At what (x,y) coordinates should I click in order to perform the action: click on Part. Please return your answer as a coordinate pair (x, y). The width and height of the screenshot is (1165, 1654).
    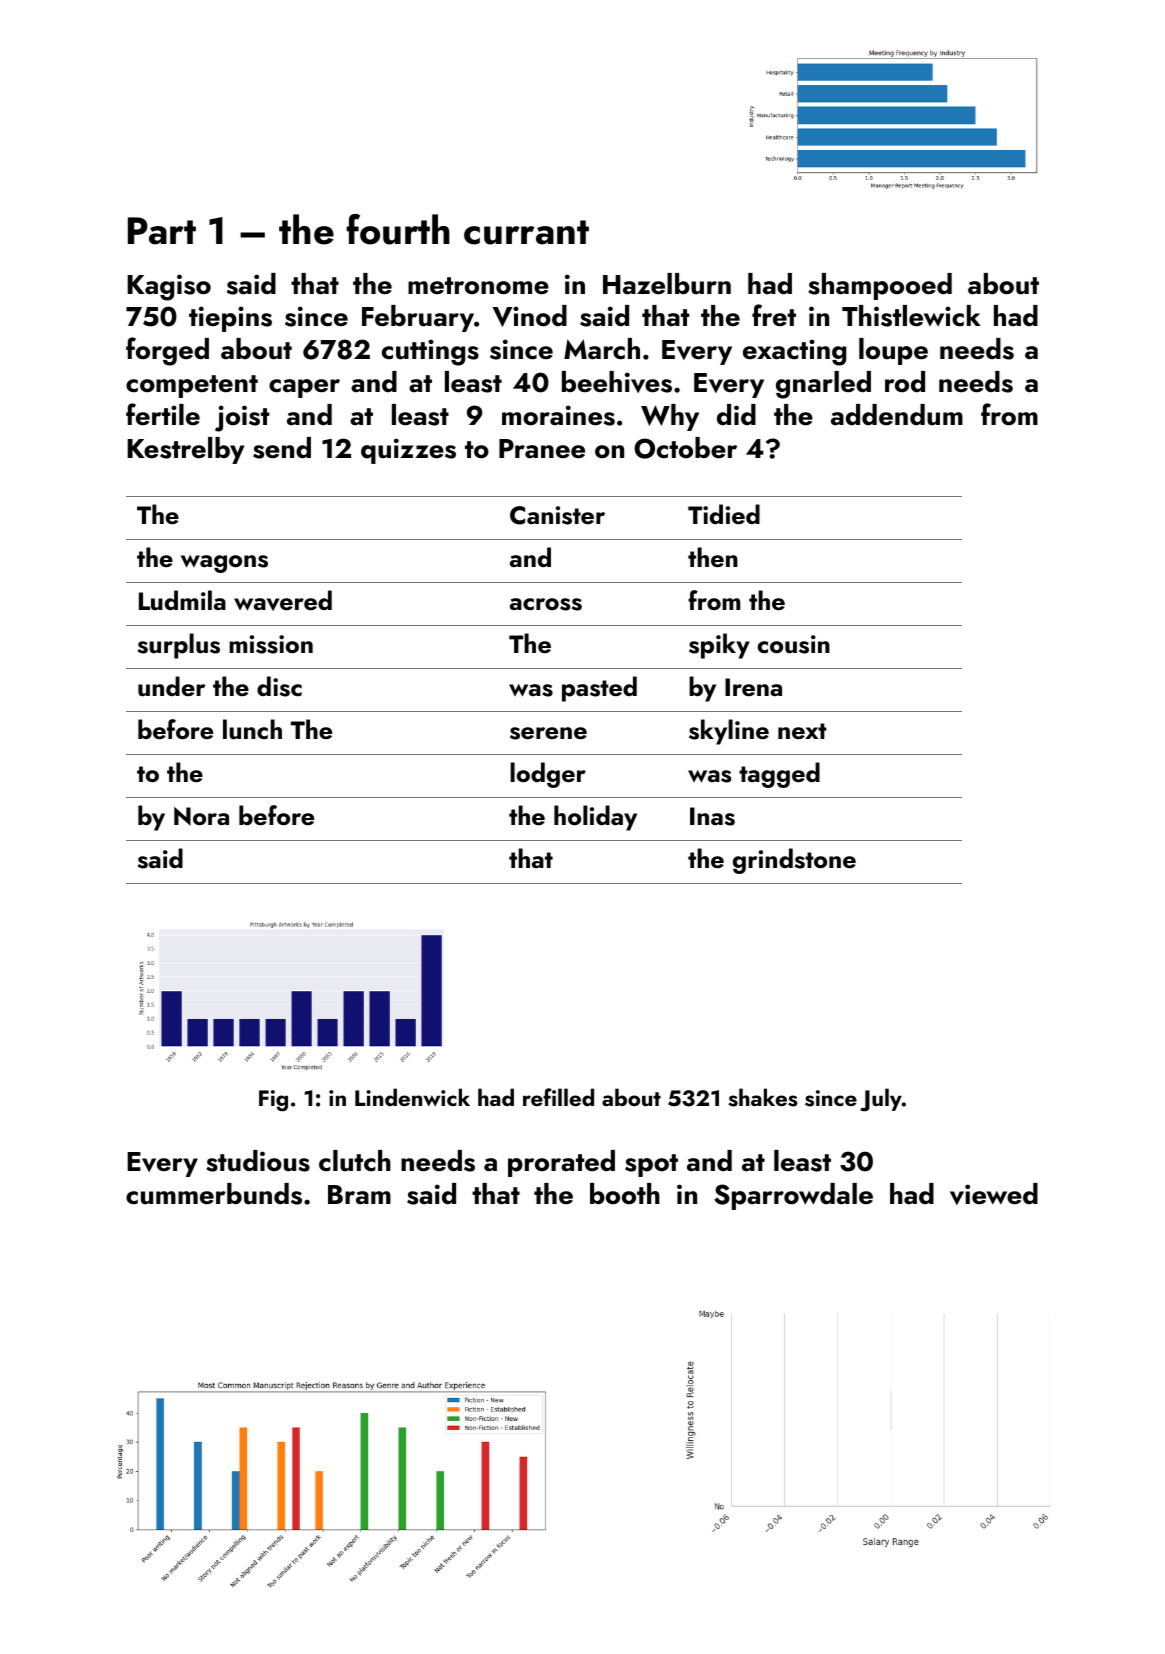
    Looking at the image, I should click on (162, 231).
